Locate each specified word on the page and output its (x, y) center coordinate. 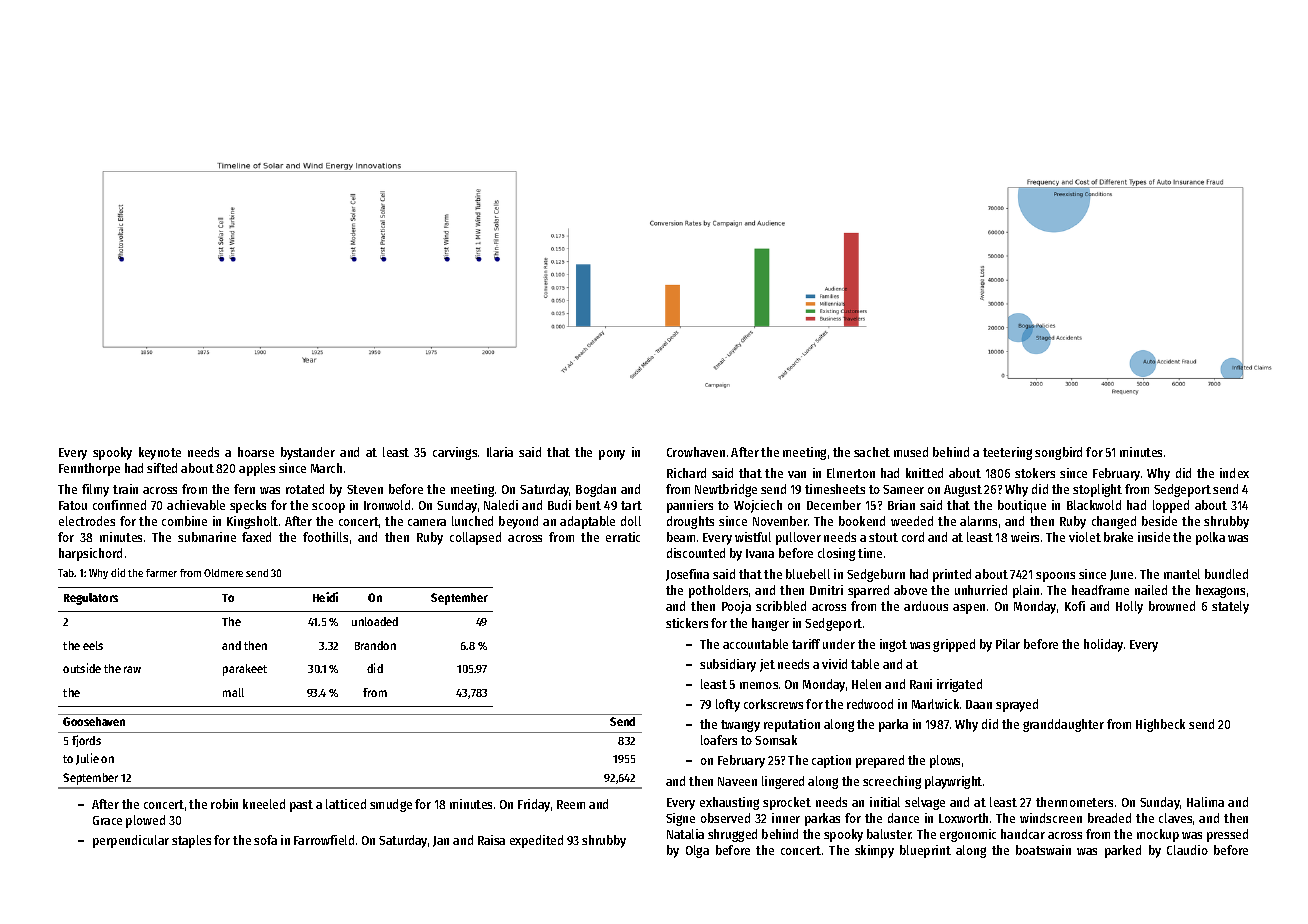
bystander (308, 453)
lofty (728, 705)
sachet (872, 452)
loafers (719, 740)
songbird (1058, 453)
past (301, 806)
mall (233, 692)
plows (945, 761)
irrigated (959, 685)
